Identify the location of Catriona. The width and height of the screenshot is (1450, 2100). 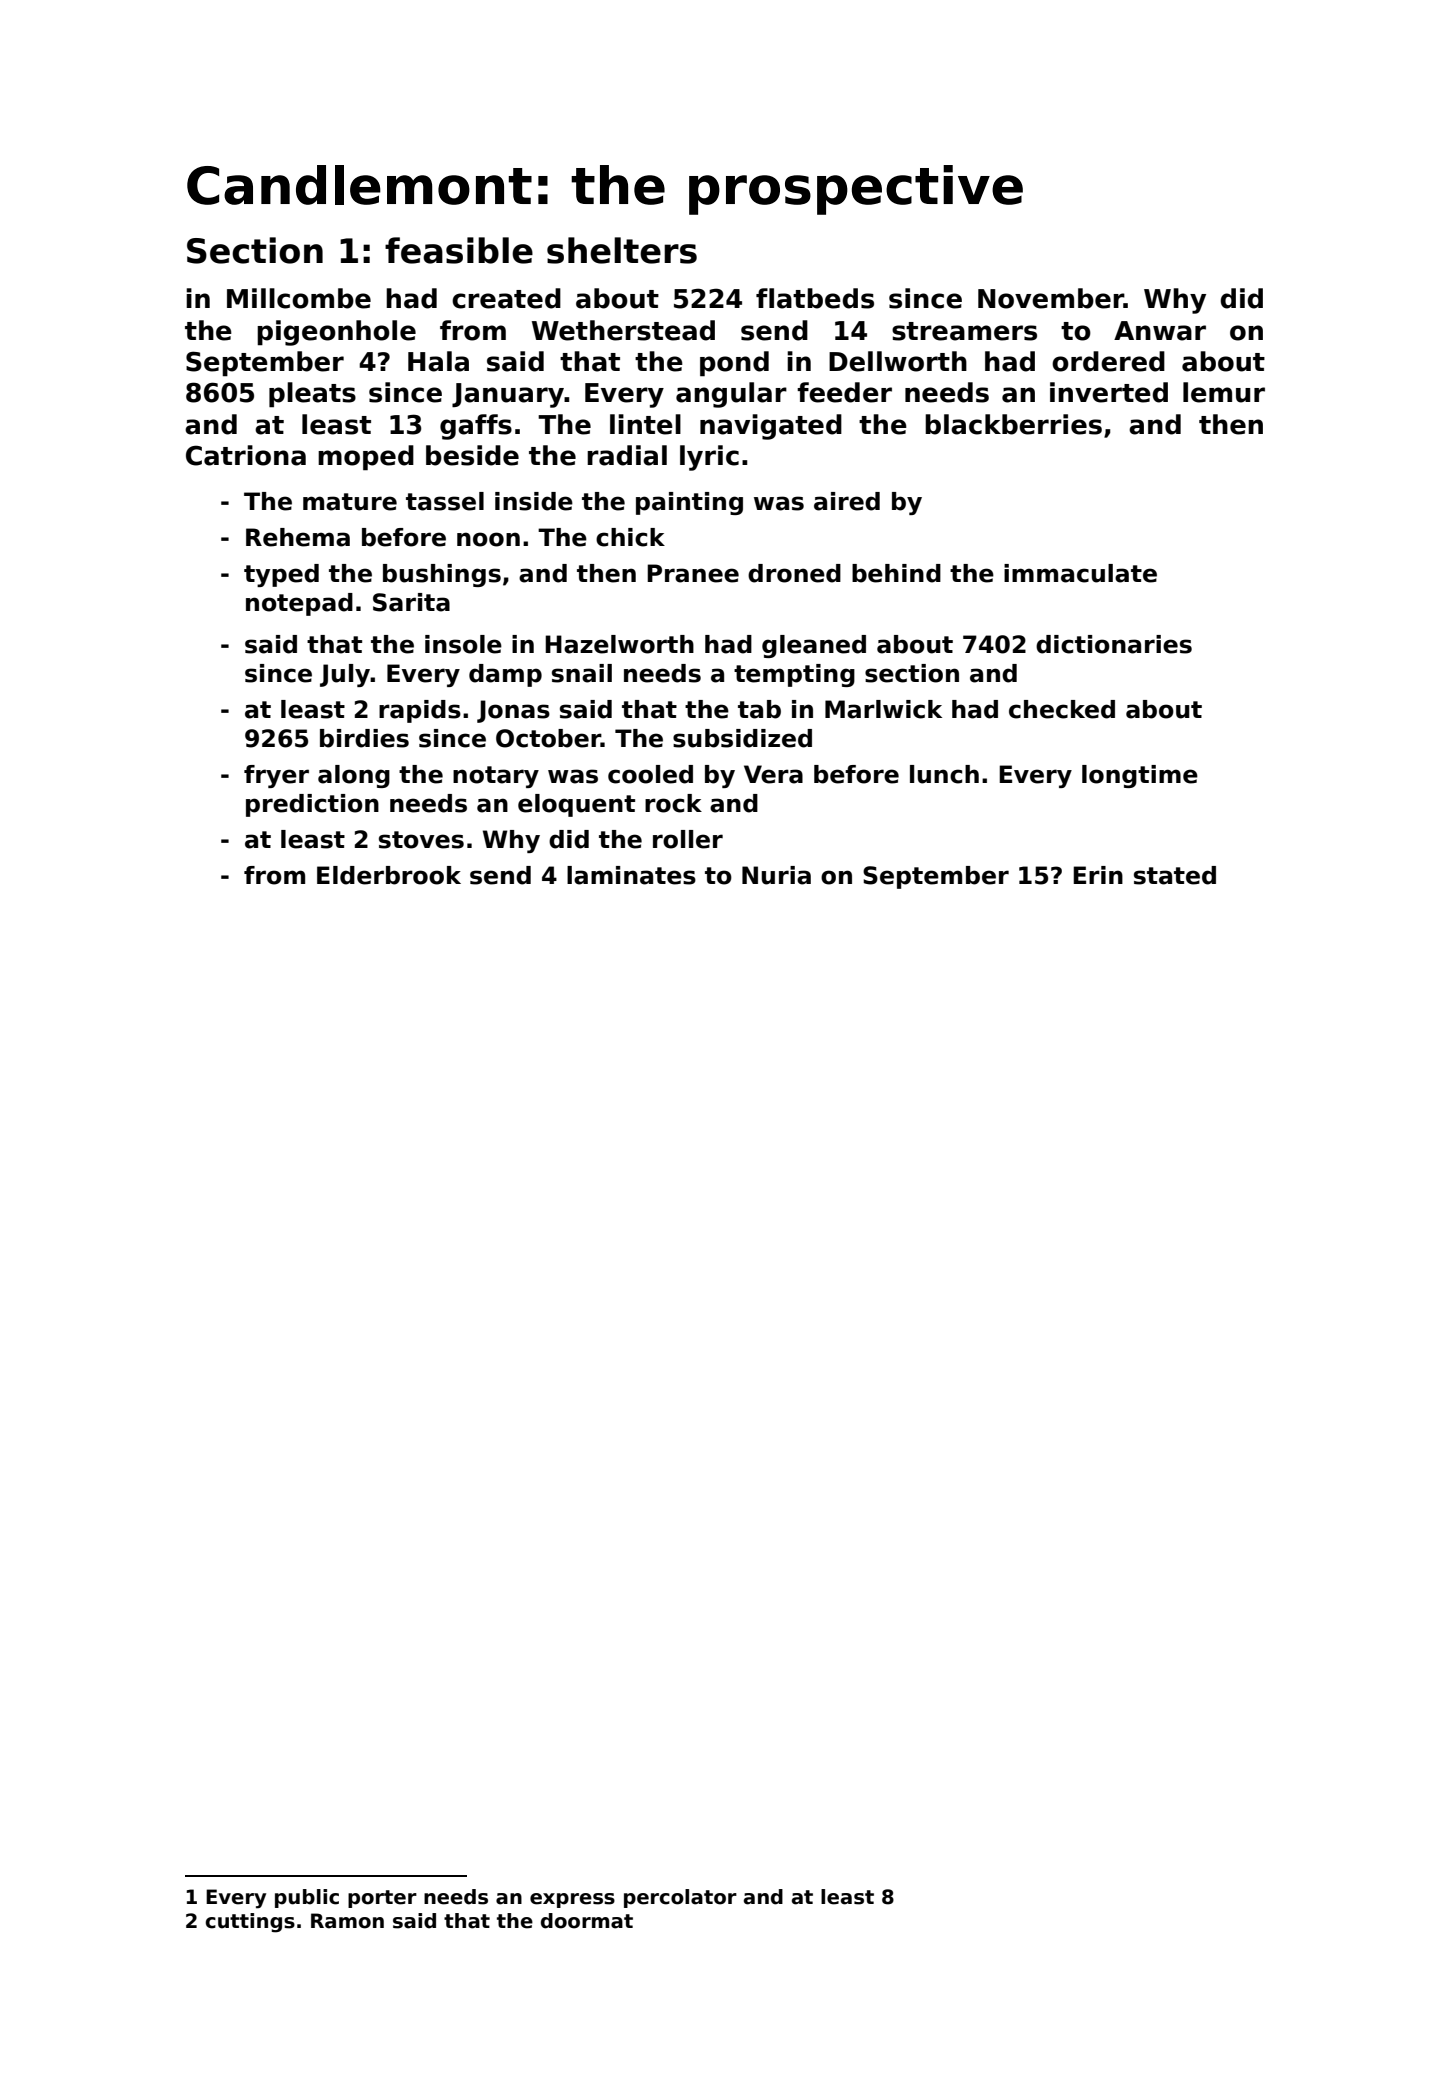
(246, 455).
